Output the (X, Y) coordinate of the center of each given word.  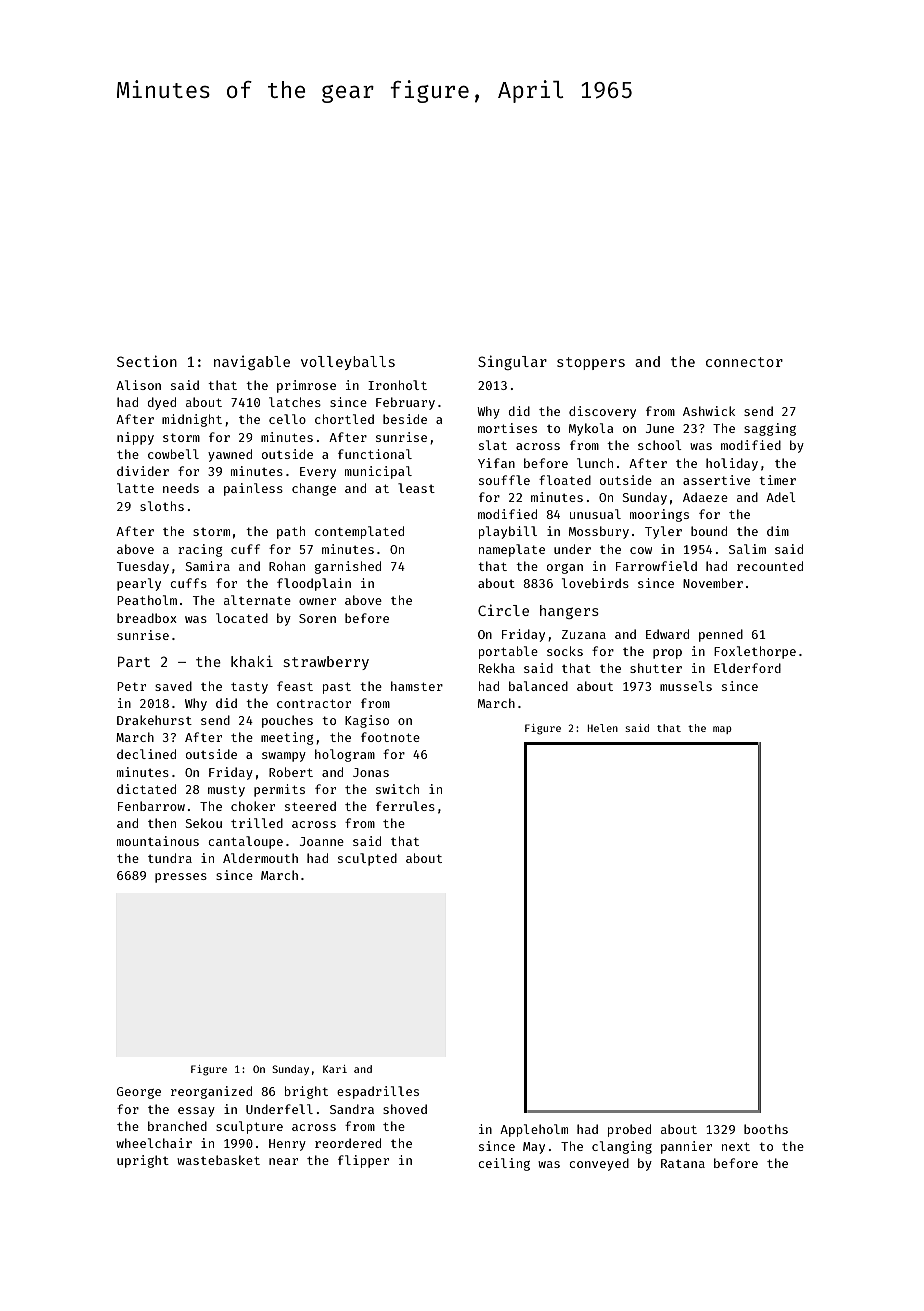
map (722, 730)
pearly (139, 584)
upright (143, 1161)
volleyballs (348, 363)
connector (744, 362)
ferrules (405, 806)
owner (317, 601)
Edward (667, 634)
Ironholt (397, 385)
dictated (146, 789)
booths (766, 1129)
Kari (335, 1069)
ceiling (504, 1164)
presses (181, 878)
